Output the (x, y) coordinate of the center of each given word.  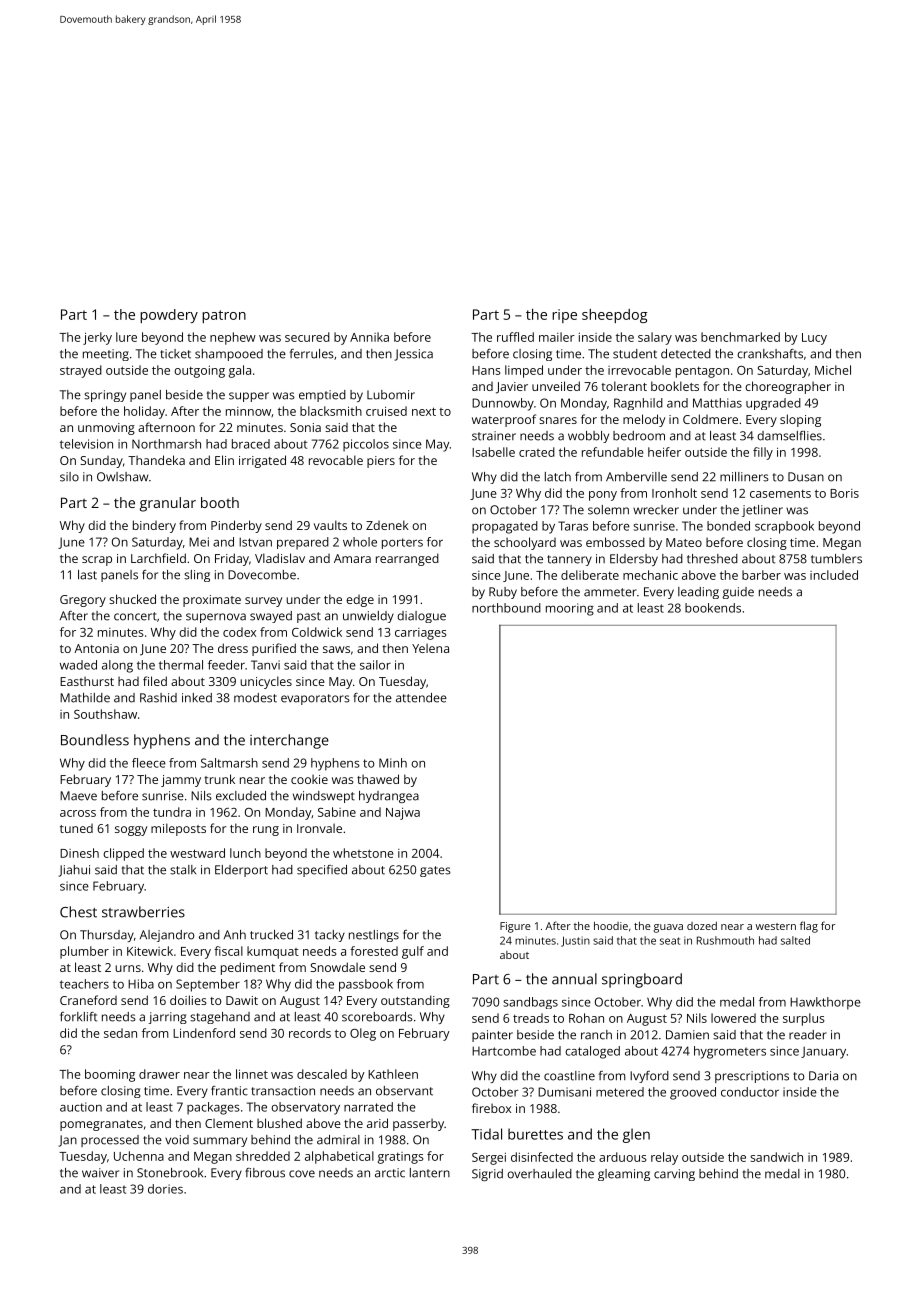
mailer (557, 337)
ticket (175, 354)
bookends (713, 608)
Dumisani (564, 1092)
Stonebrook (170, 1173)
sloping (800, 420)
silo (69, 477)
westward (197, 853)
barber (761, 575)
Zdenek (387, 525)
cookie (309, 779)
